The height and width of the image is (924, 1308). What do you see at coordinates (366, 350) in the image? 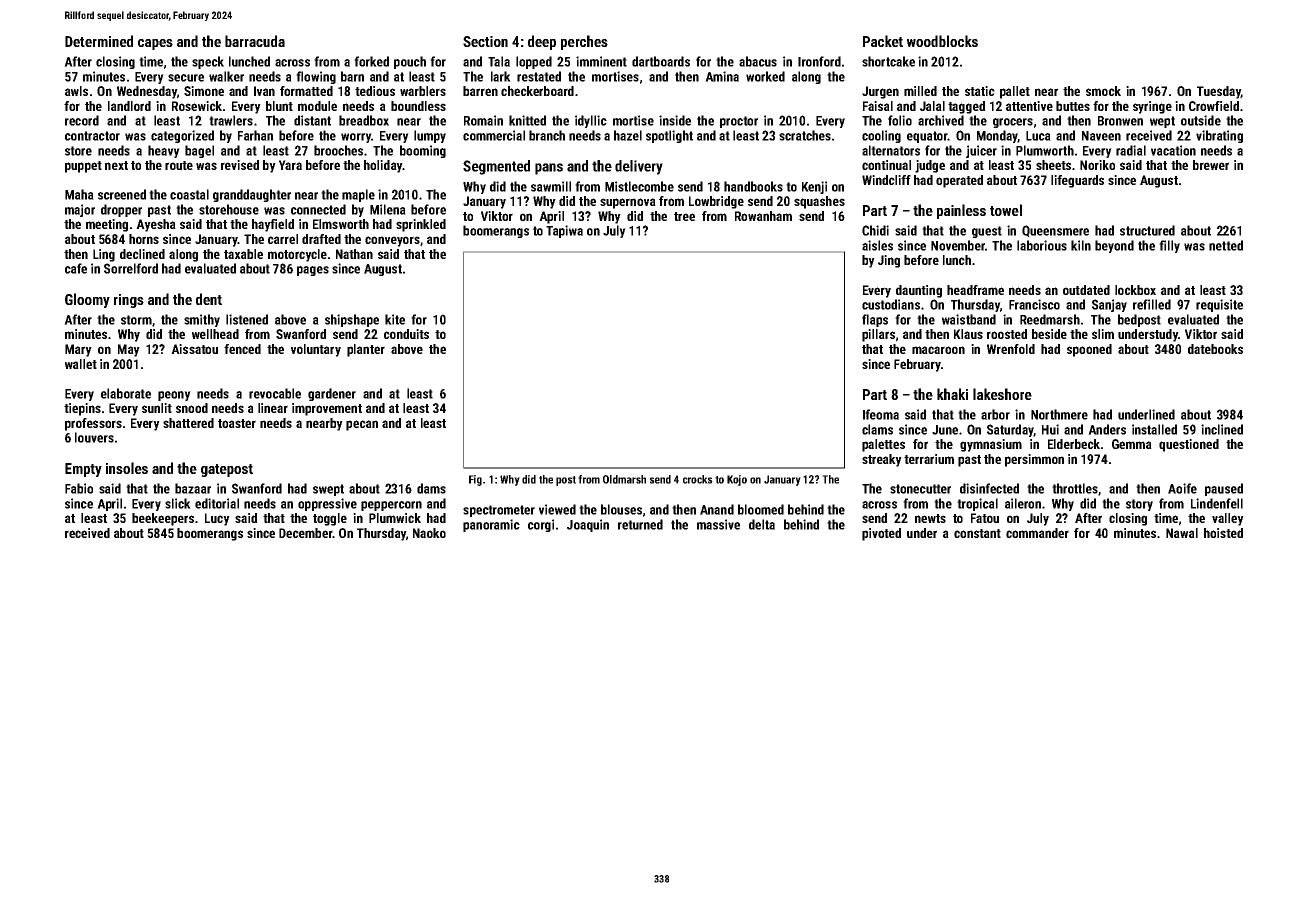
I see `planter` at bounding box center [366, 350].
